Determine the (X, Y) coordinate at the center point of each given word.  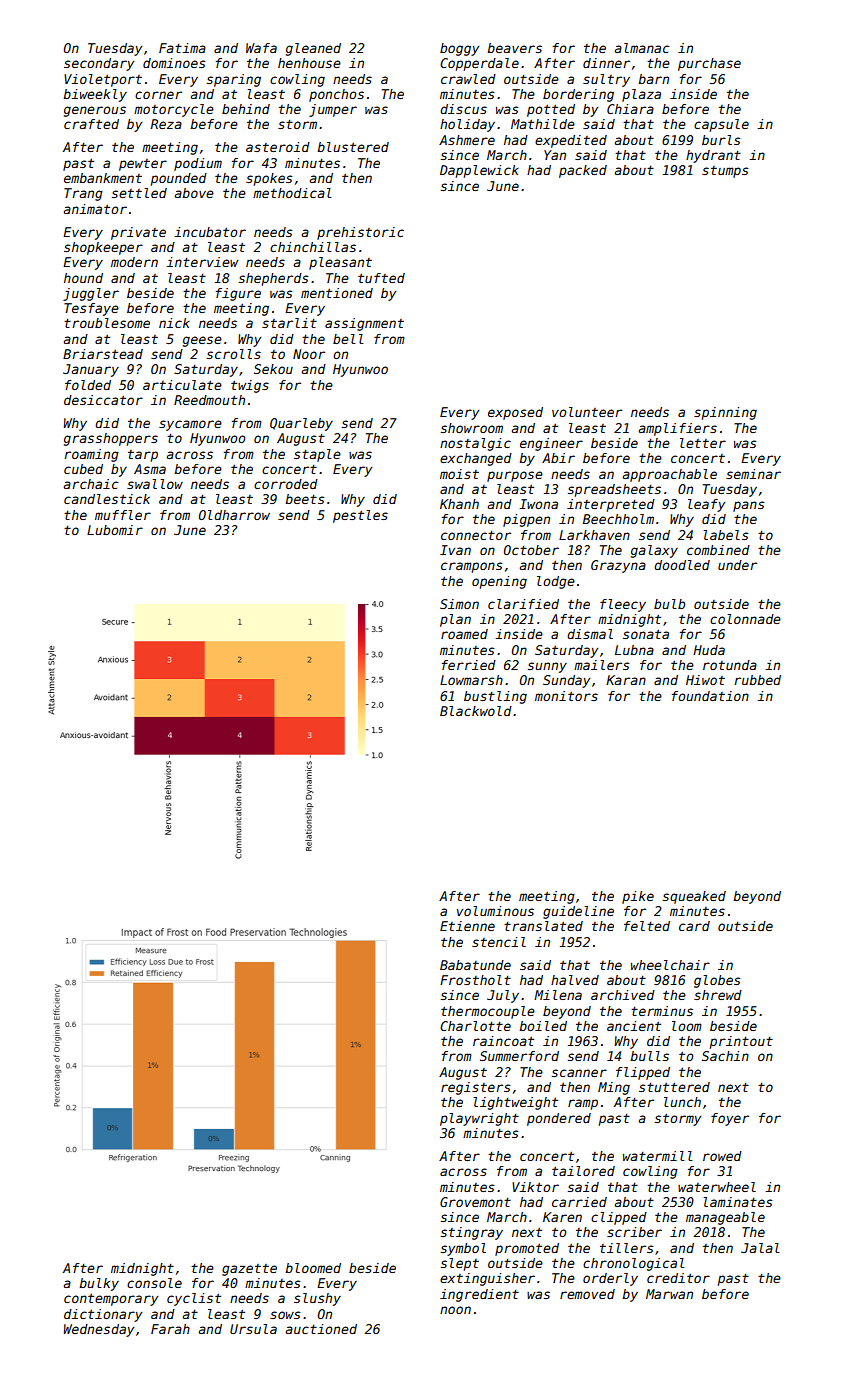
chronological (634, 1264)
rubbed (757, 680)
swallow (155, 484)
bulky (99, 1284)
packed (583, 171)
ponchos (336, 95)
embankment (103, 178)
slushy (317, 1299)
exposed (515, 413)
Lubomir (115, 530)
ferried (469, 665)
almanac (642, 48)
